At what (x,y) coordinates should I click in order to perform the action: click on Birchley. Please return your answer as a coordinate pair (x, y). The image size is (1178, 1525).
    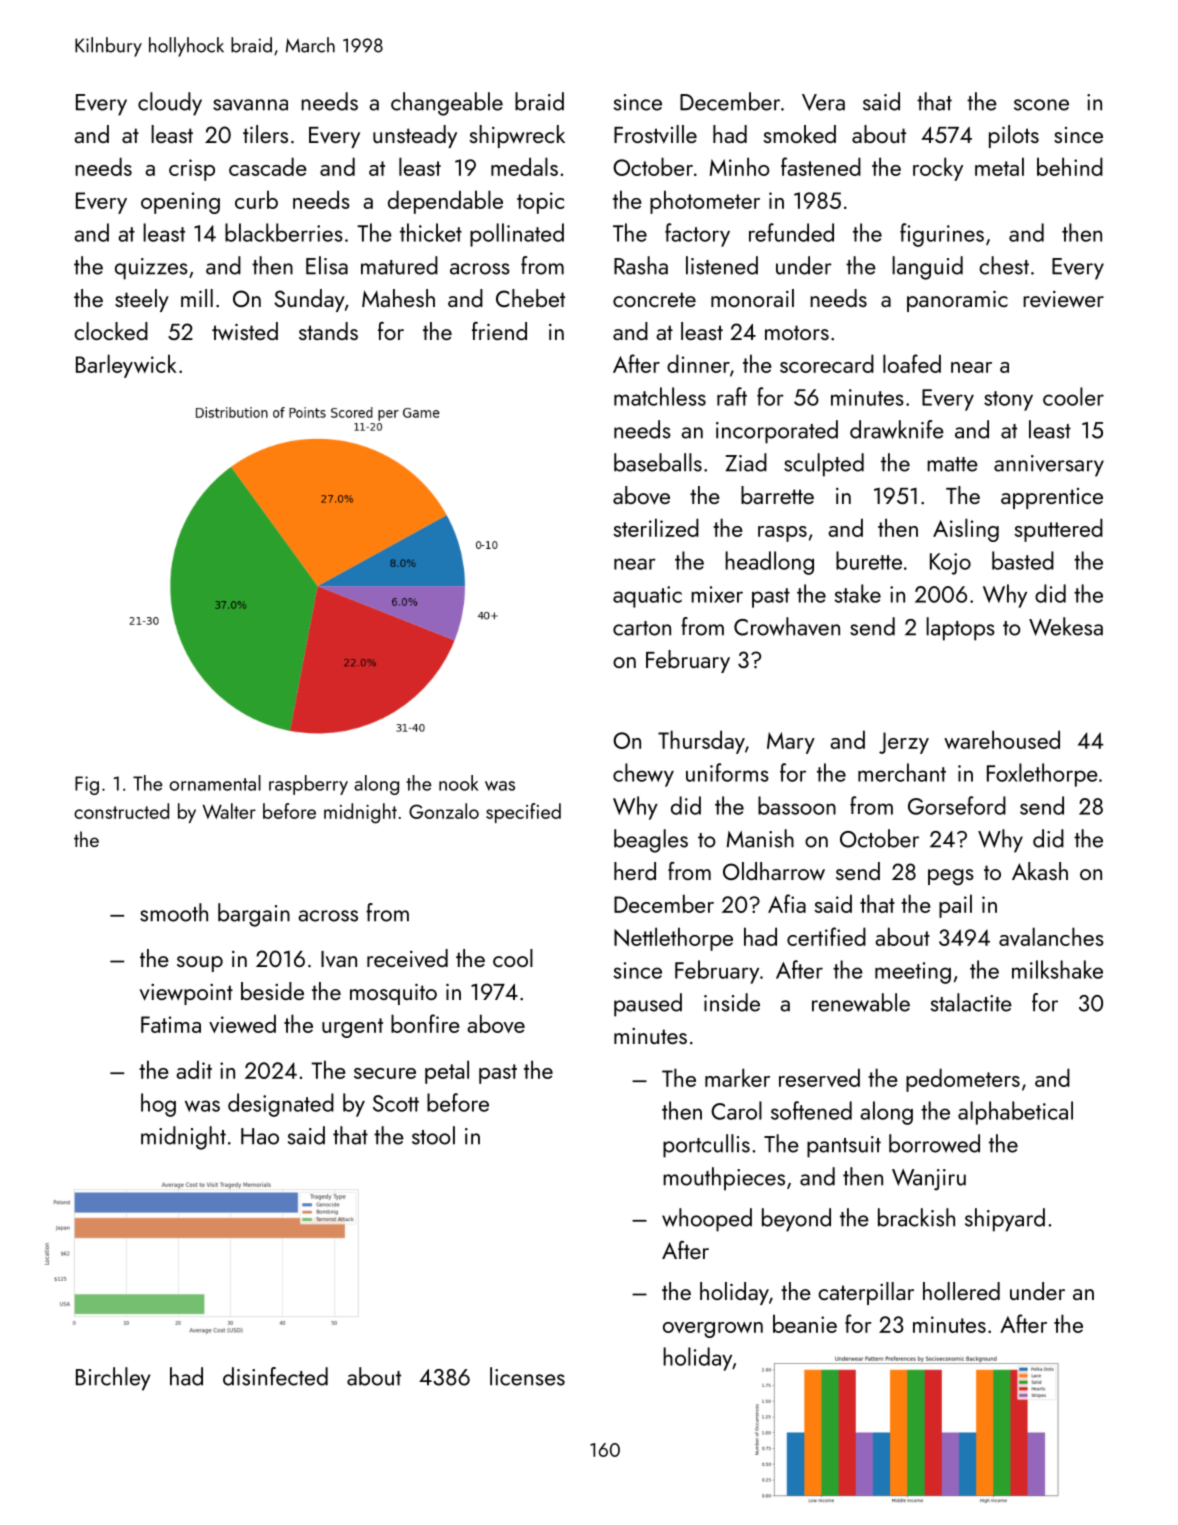
    Looking at the image, I should click on (113, 1379).
